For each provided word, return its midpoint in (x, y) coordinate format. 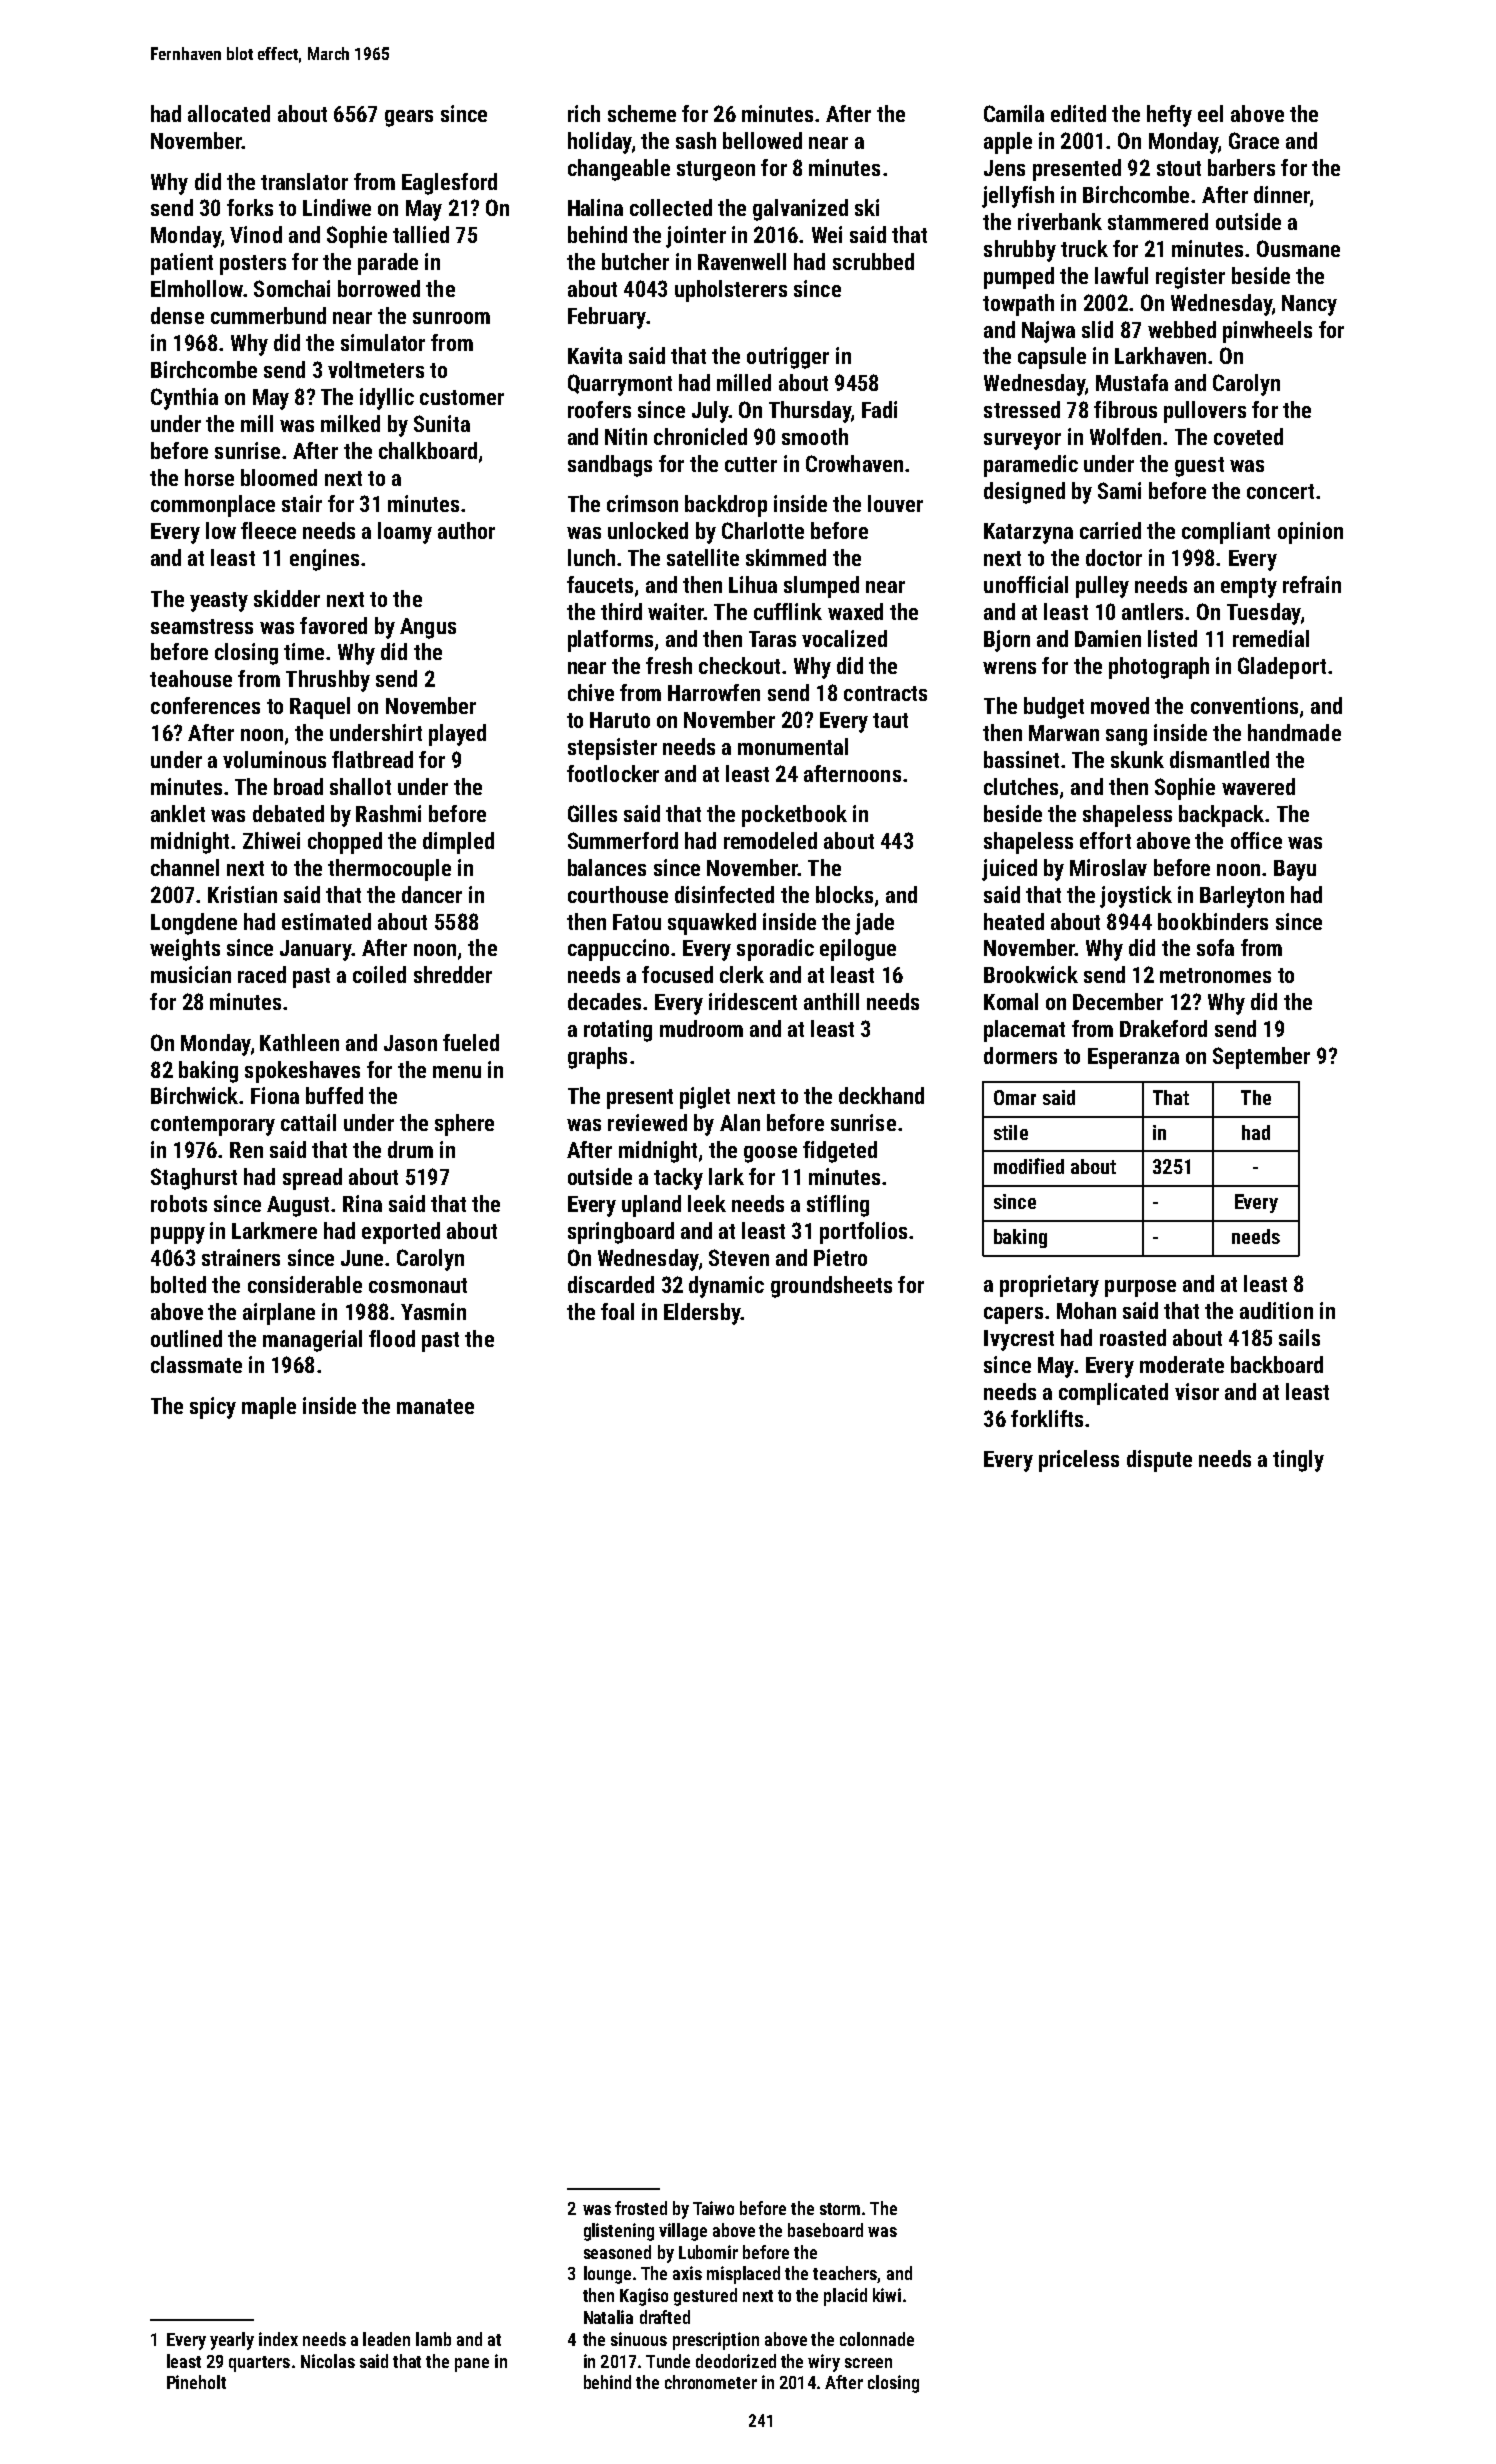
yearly (232, 2341)
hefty (1169, 116)
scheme (642, 113)
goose (770, 1154)
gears (409, 118)
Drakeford (1163, 1028)
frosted (641, 2208)
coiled (379, 974)
